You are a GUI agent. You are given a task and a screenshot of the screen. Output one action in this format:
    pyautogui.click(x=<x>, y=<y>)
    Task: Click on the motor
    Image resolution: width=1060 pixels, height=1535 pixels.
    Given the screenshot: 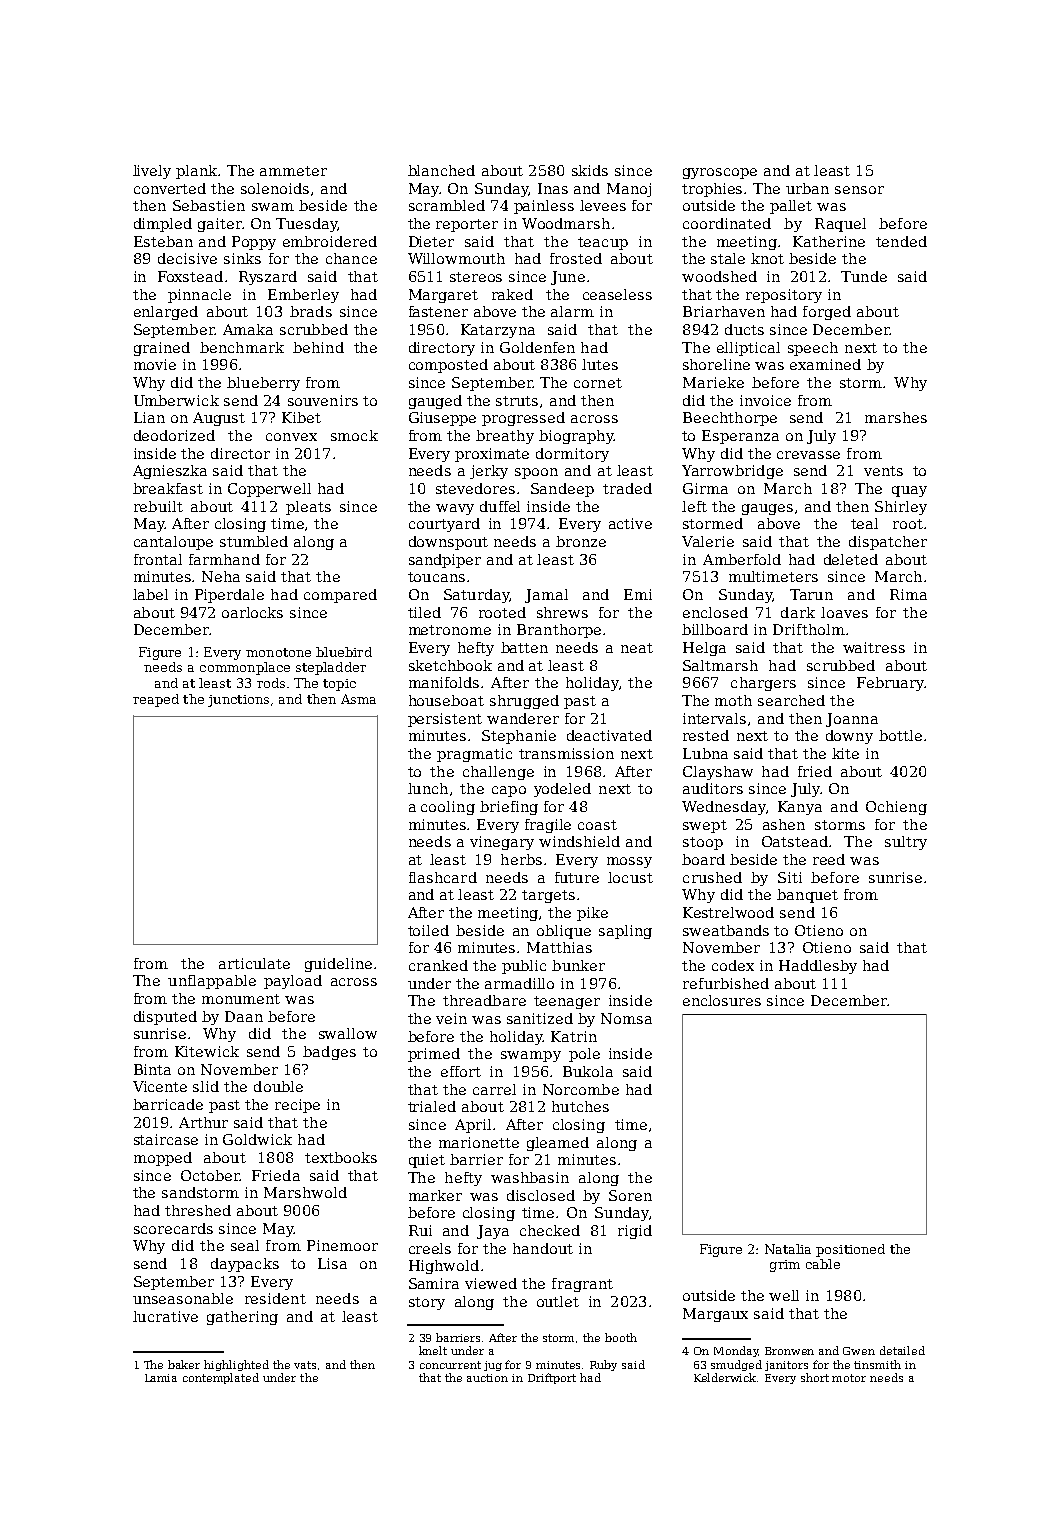 What is the action you would take?
    pyautogui.click(x=849, y=1378)
